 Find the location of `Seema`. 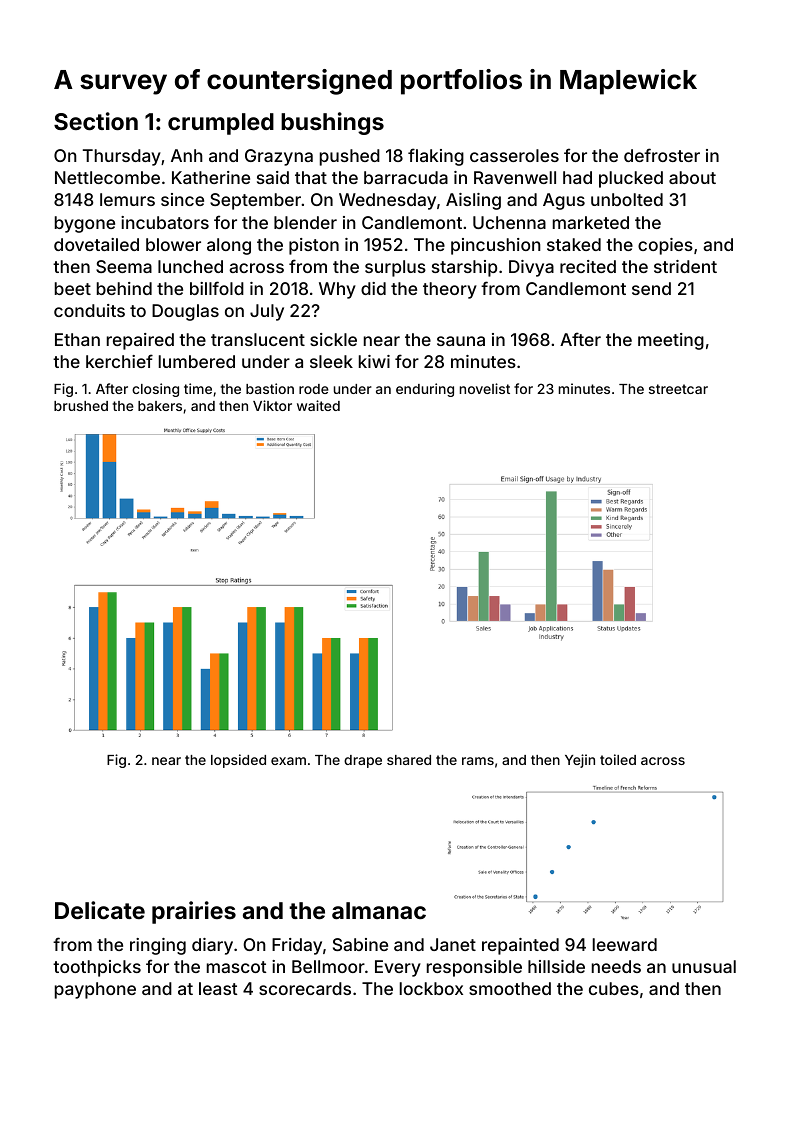

Seema is located at coordinates (124, 266).
